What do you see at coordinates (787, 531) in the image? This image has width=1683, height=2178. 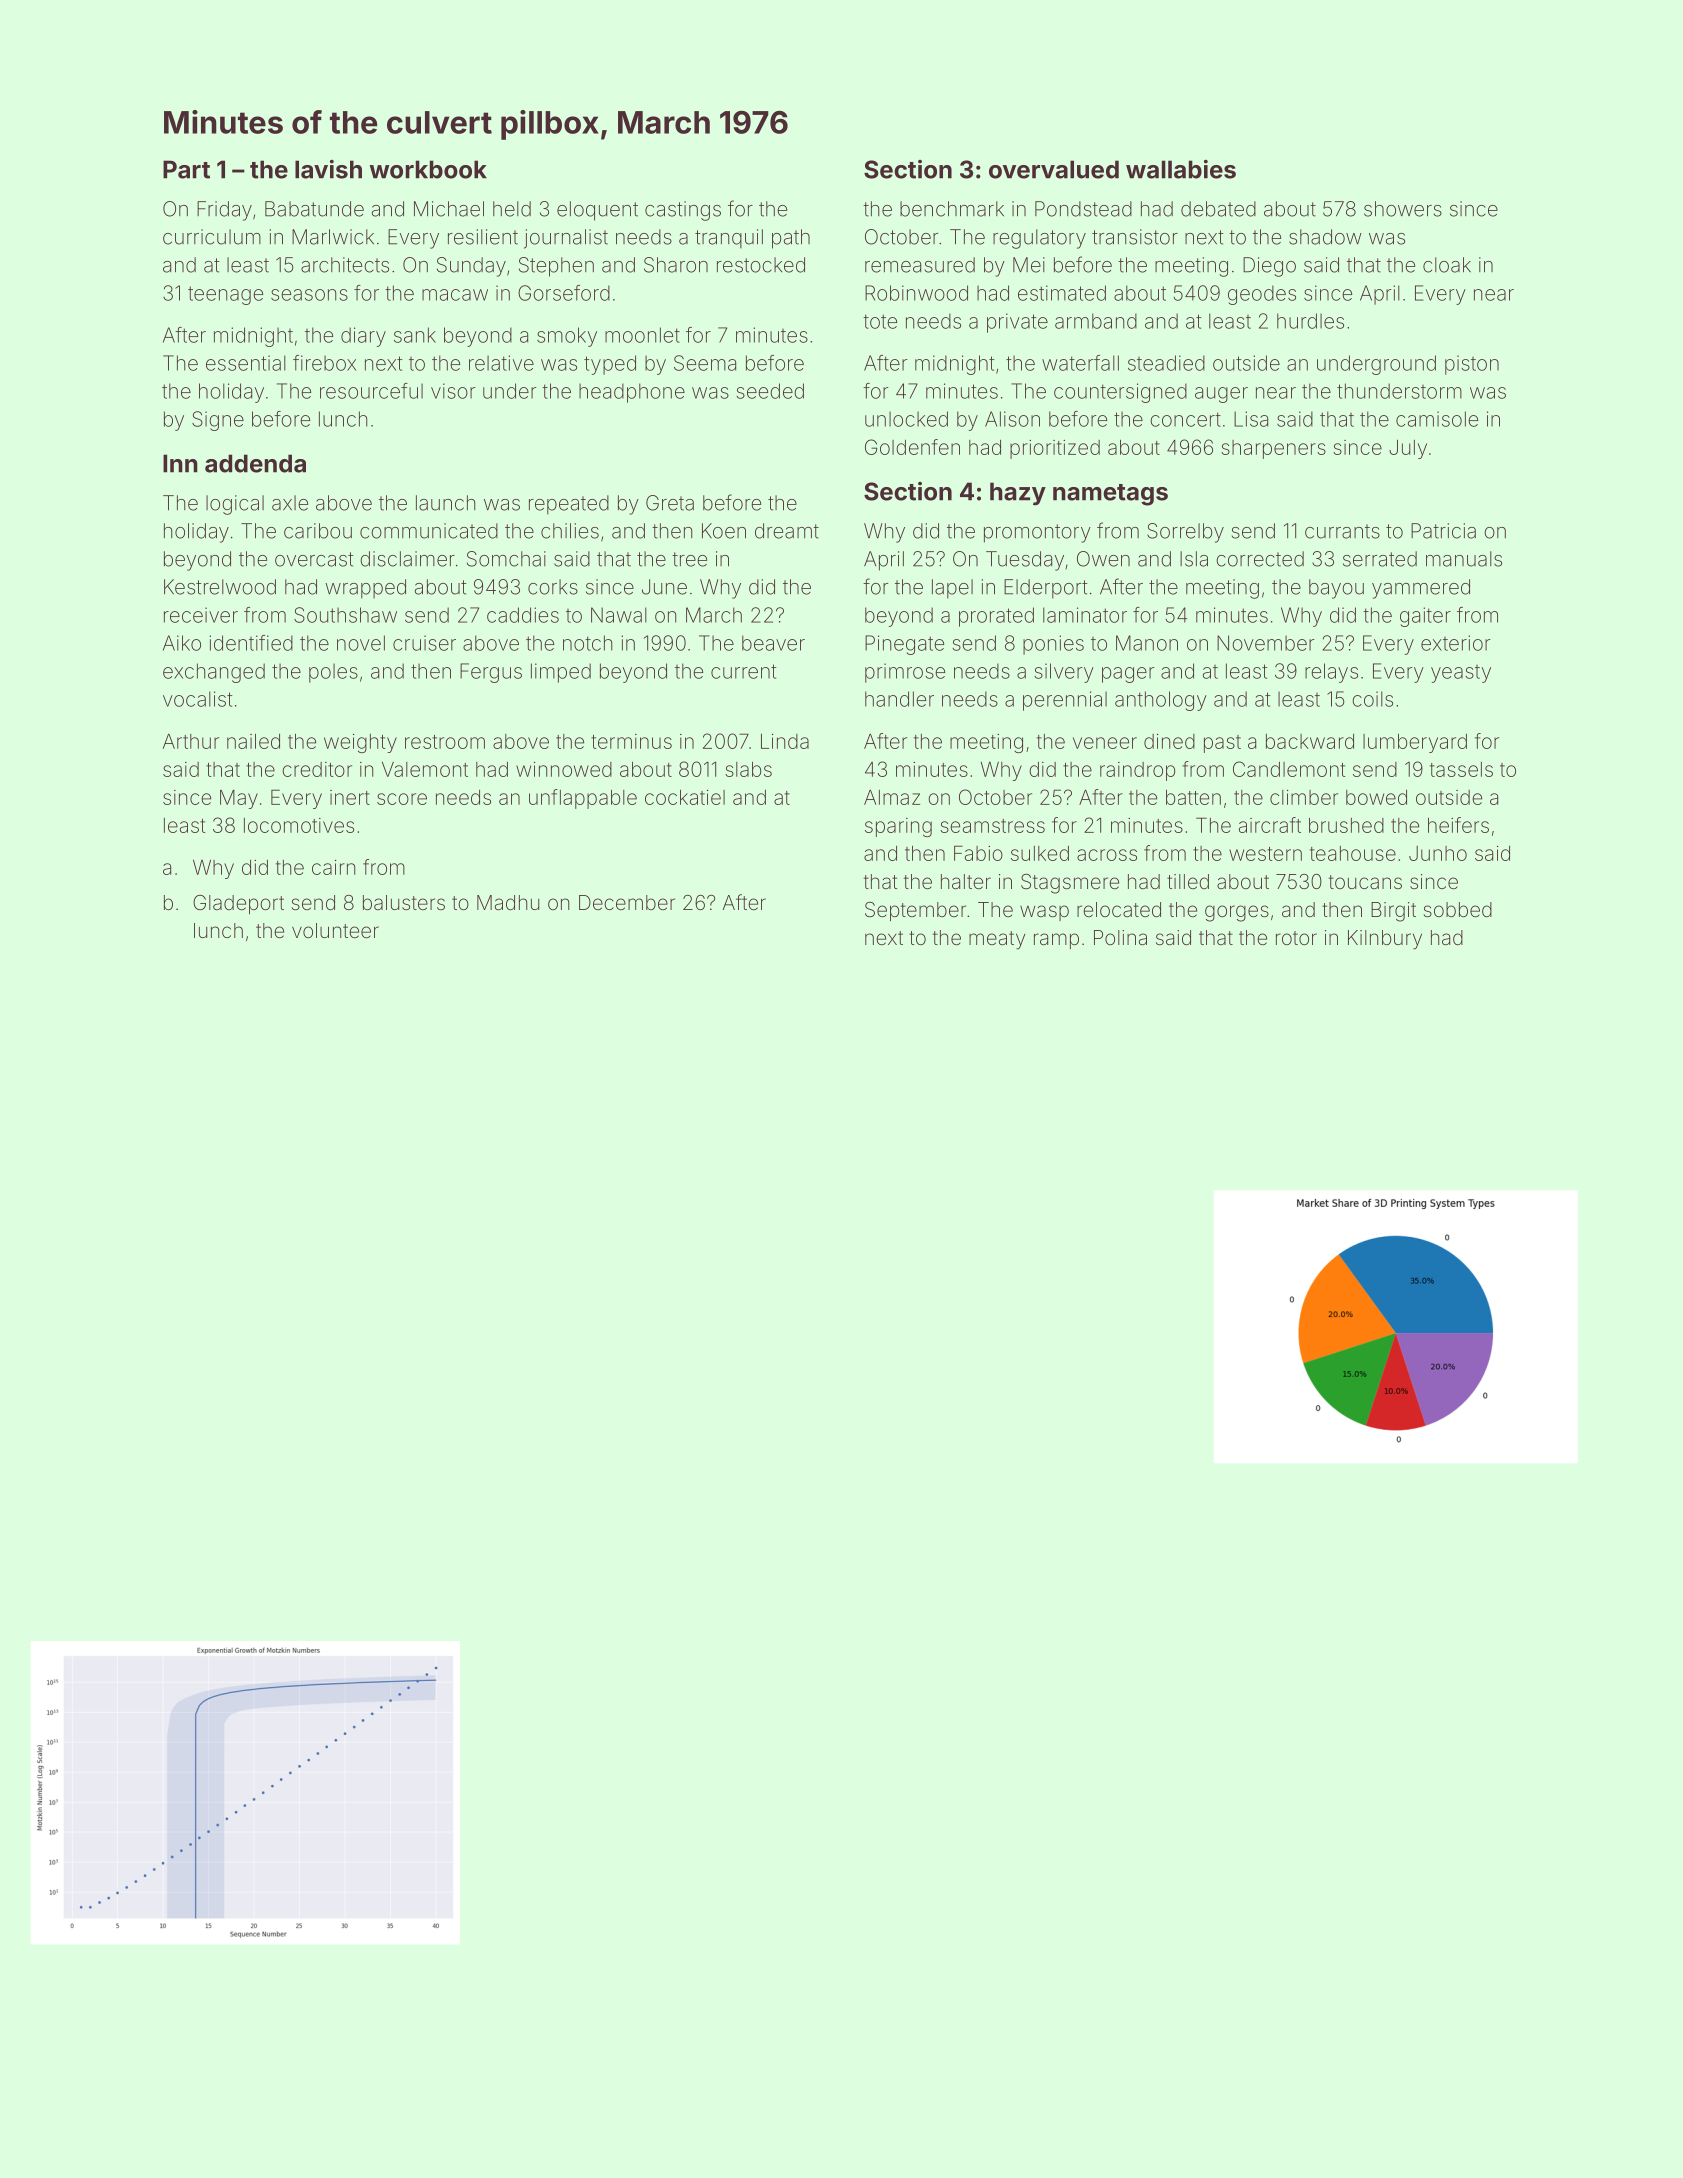 I see `dreamt` at bounding box center [787, 531].
